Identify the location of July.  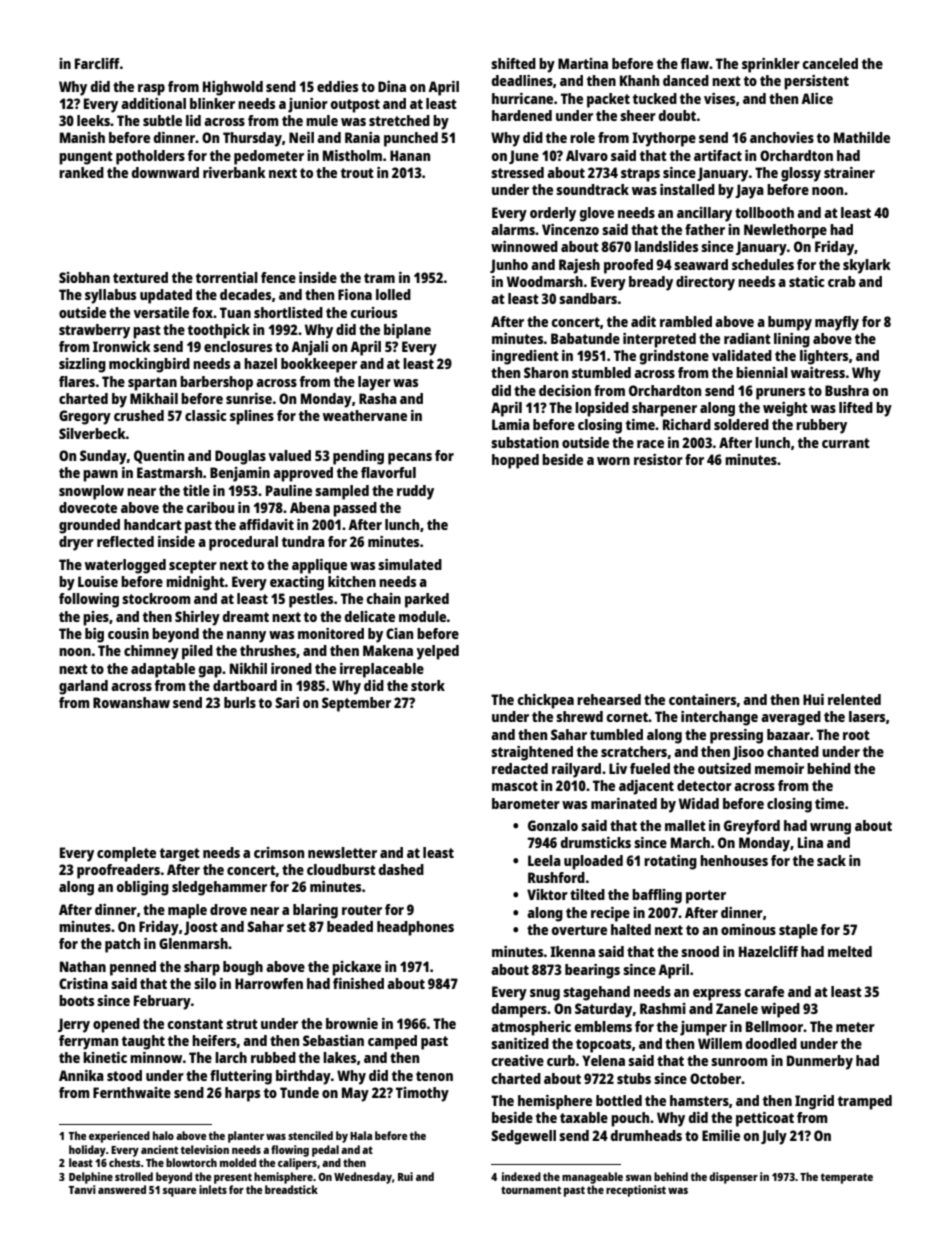
(774, 1137).
